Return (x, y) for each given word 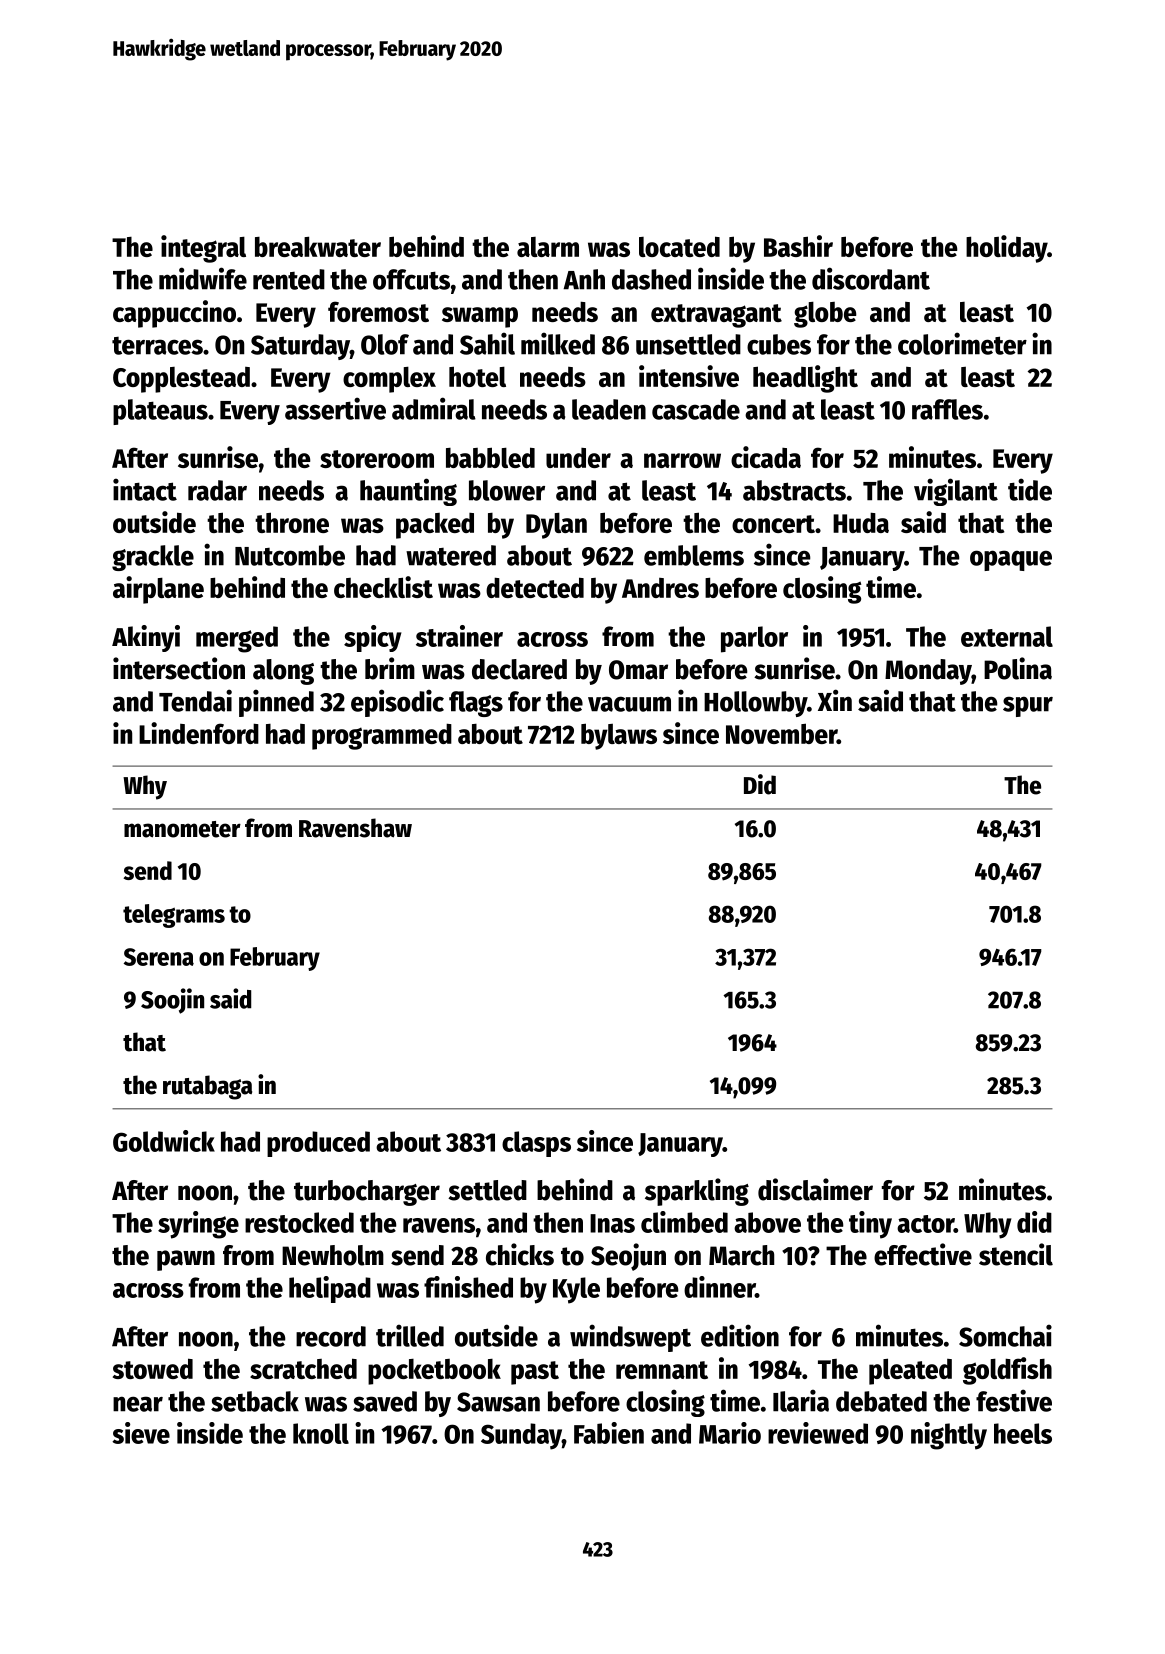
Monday (928, 672)
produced (318, 1144)
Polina (1018, 668)
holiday (1006, 249)
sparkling (697, 1192)
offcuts (411, 279)
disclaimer (815, 1189)
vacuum (629, 704)
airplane (158, 590)
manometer (182, 829)
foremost (378, 311)
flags (476, 704)
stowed (153, 1368)
